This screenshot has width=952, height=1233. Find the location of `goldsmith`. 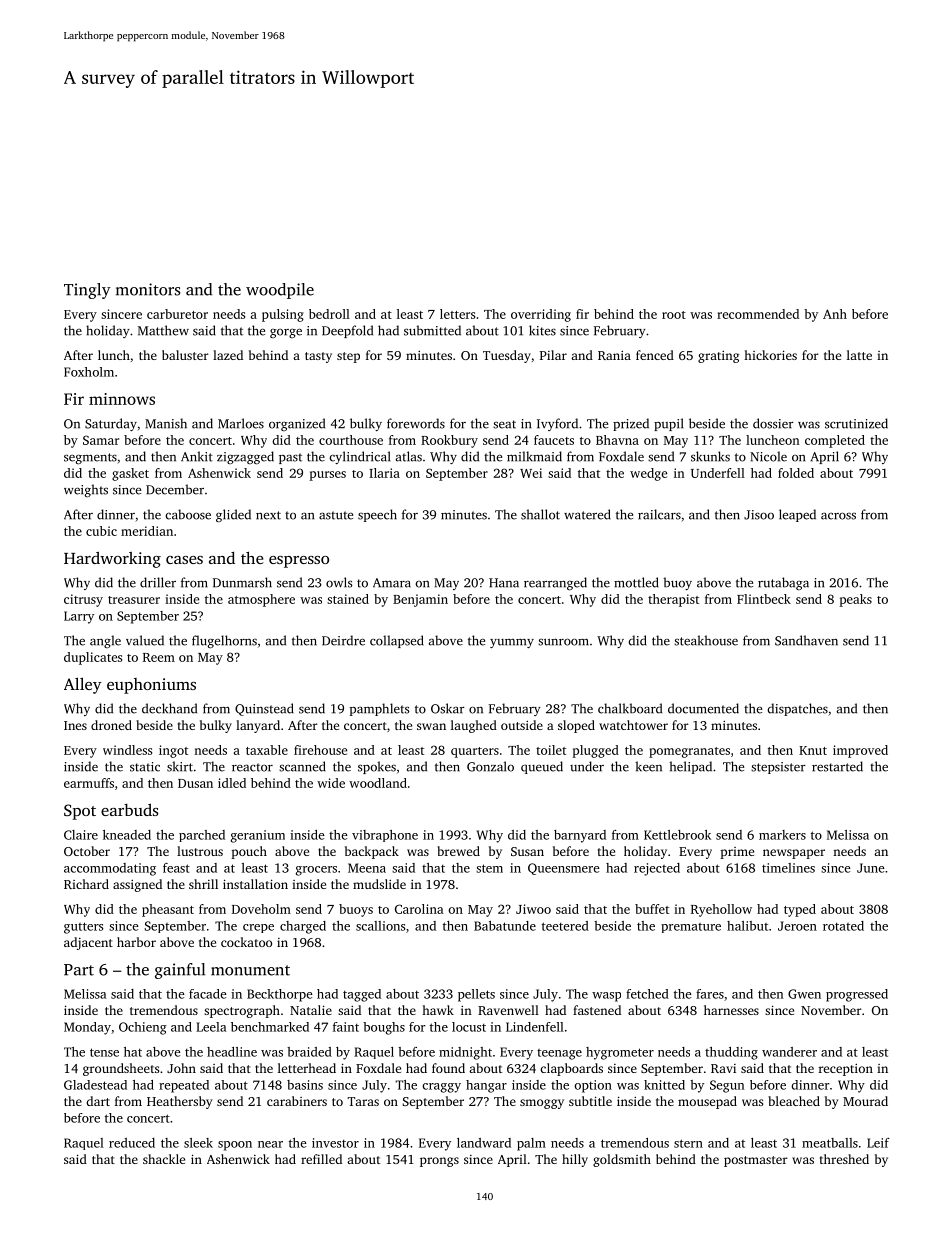

goldsmith is located at coordinates (622, 1160).
